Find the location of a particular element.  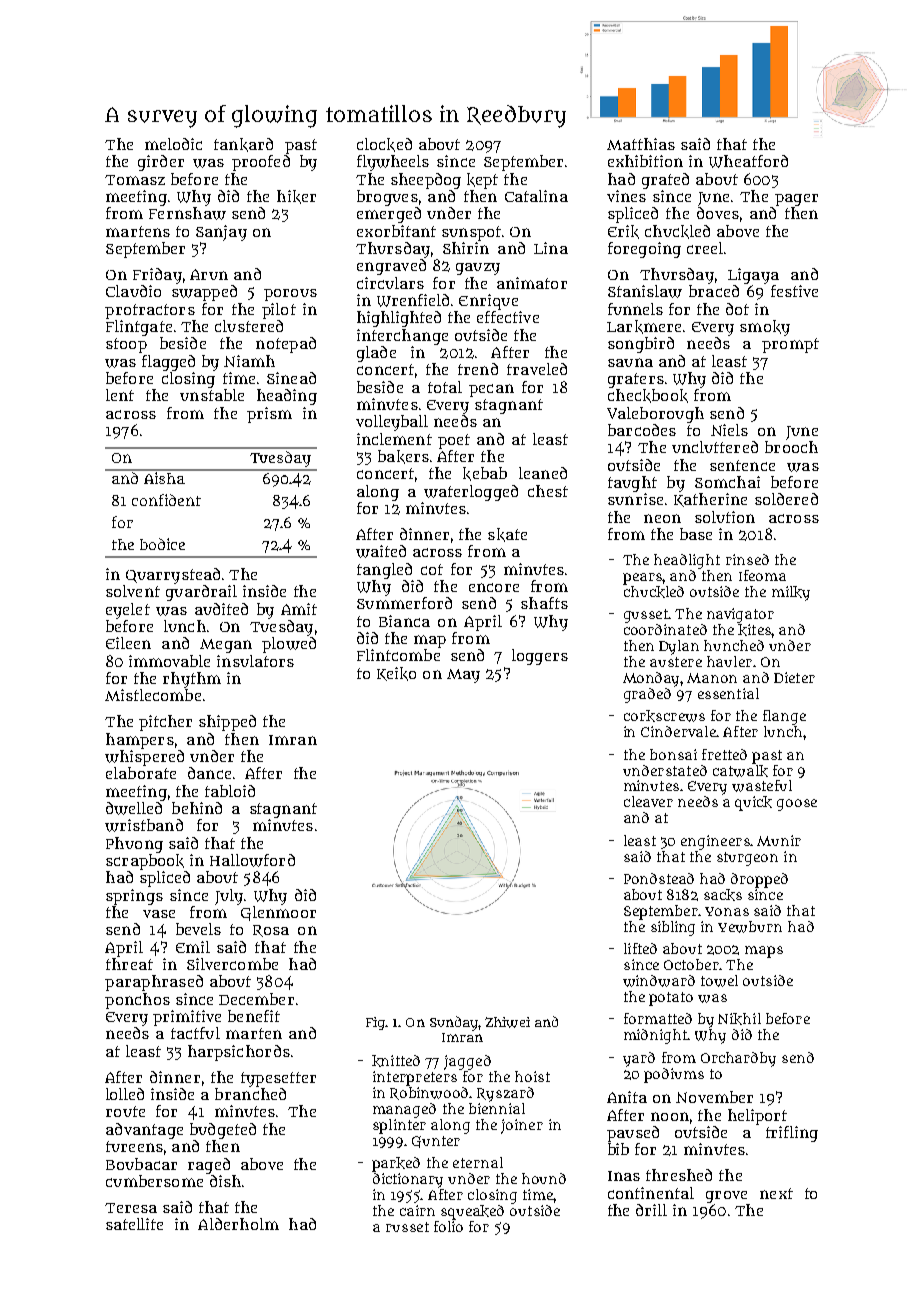

satellite is located at coordinates (134, 1224).
